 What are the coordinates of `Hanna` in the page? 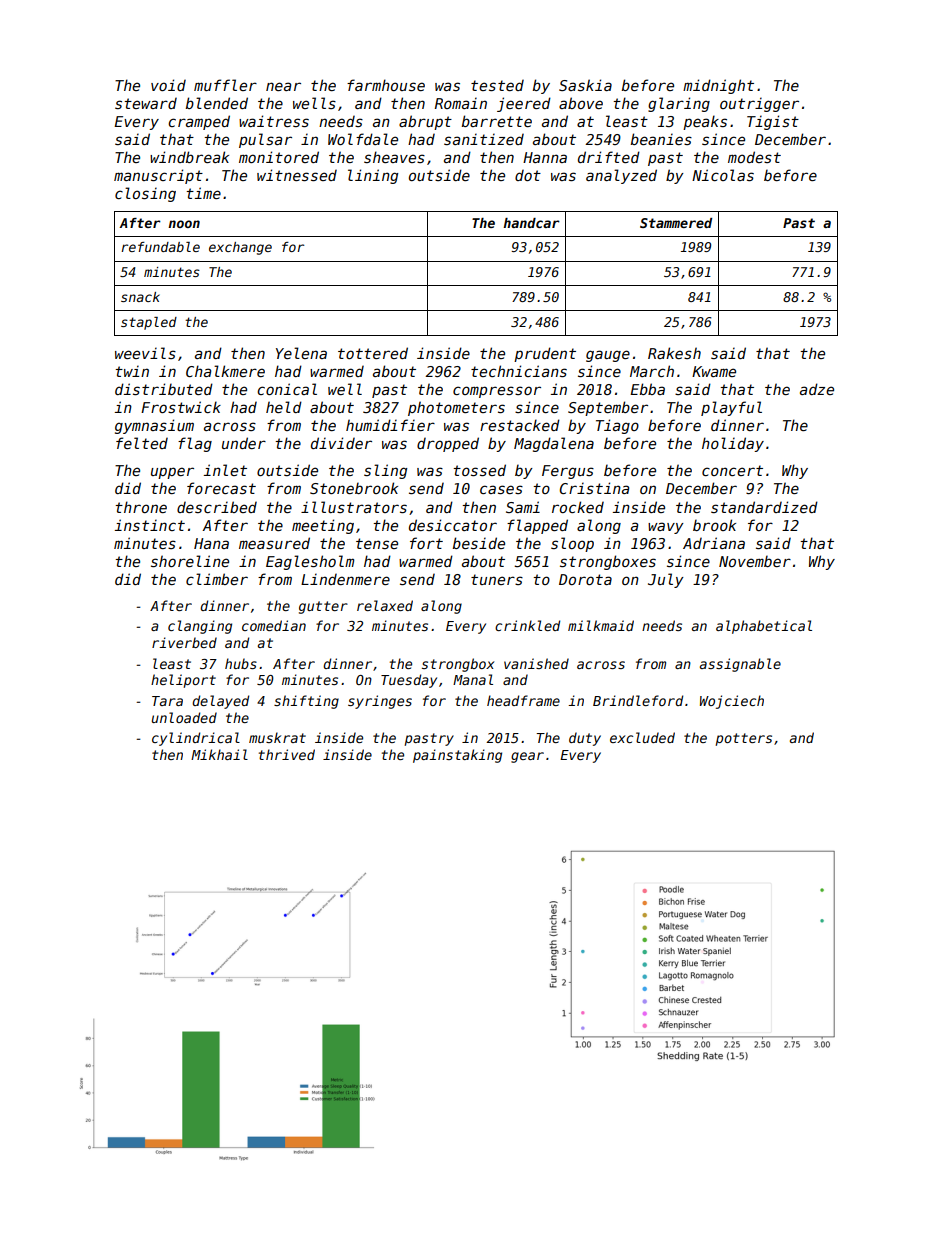 It's located at (545, 157).
